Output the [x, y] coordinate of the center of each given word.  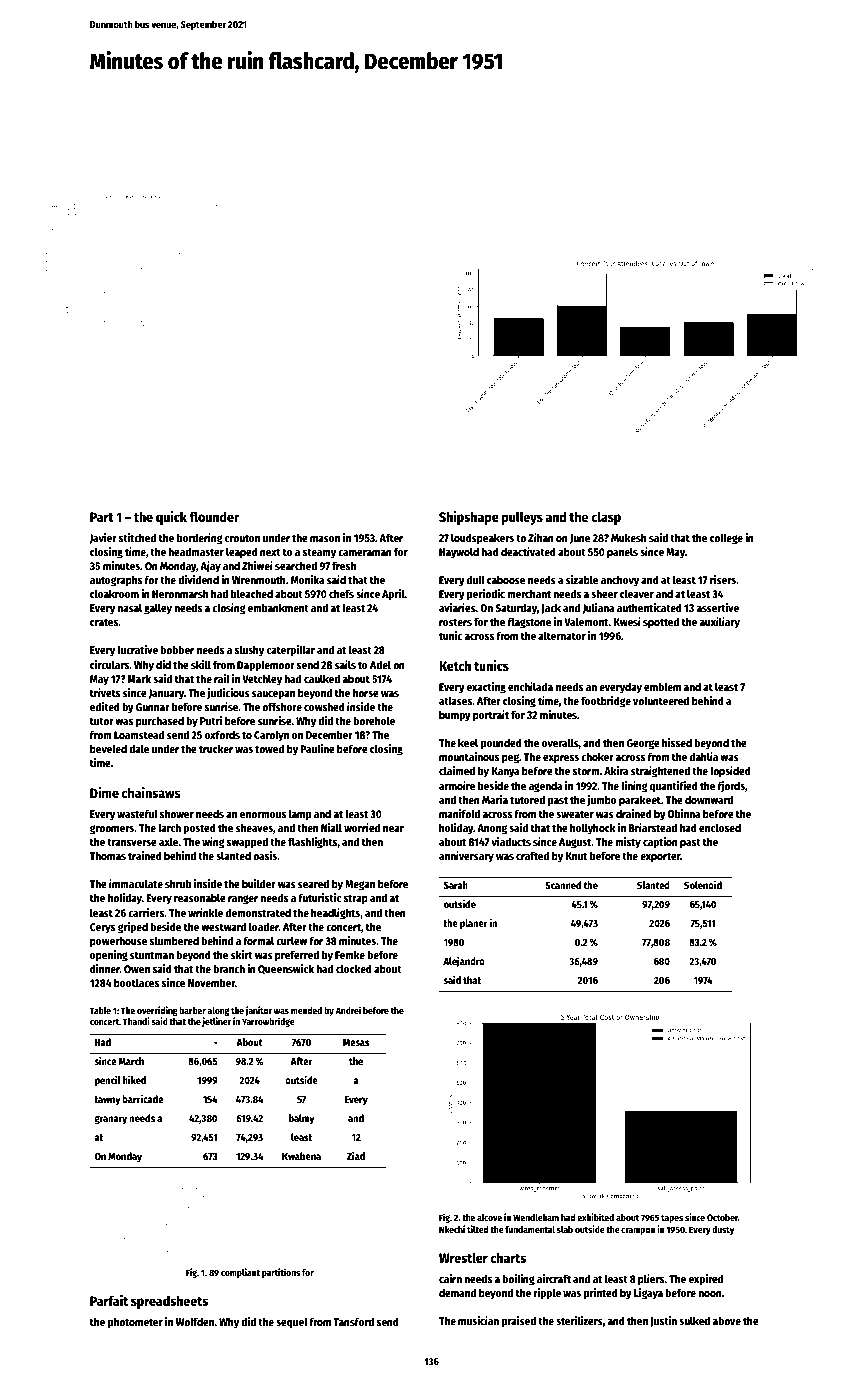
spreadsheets [169, 1302]
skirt [242, 954]
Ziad [356, 1155]
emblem [662, 686]
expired [706, 1280]
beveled [108, 748]
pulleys [522, 518]
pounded [501, 744]
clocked [354, 968]
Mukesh [629, 537]
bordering [200, 539]
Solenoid [703, 885]
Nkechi [452, 1229]
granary [110, 1120]
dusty [723, 1230]
